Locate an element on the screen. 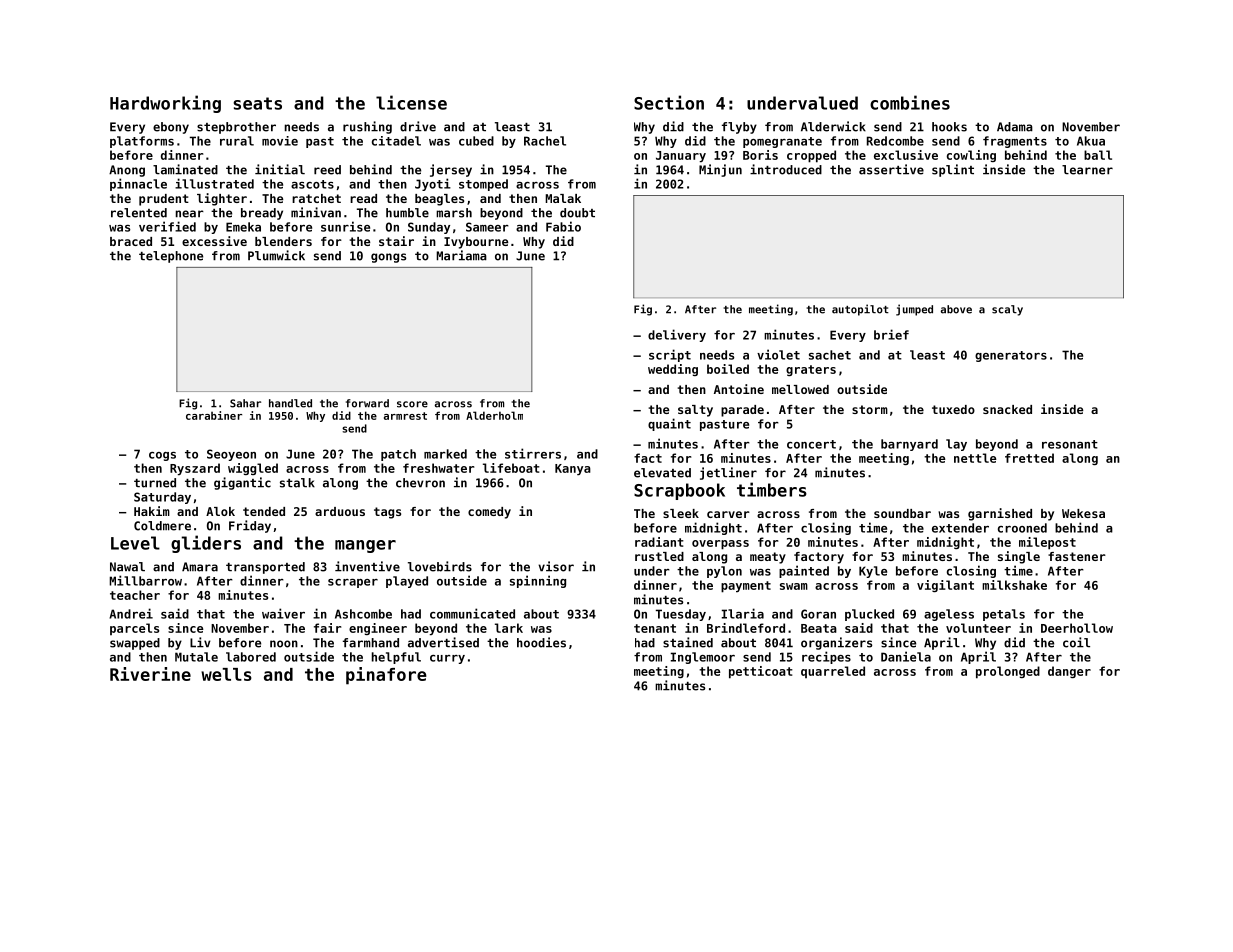 The width and height of the screenshot is (1233, 952). delivery is located at coordinates (677, 335).
